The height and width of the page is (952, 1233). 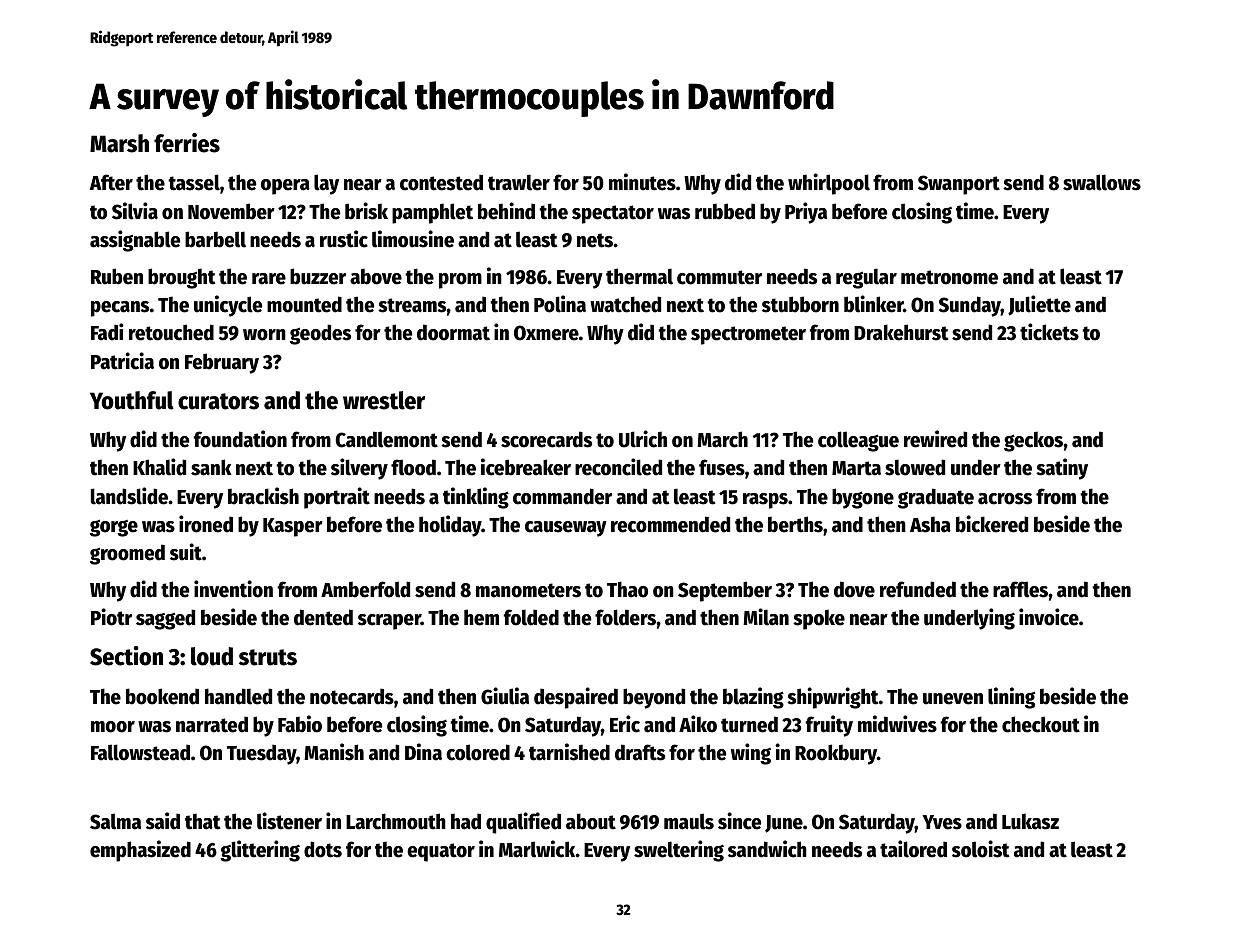 I want to click on Piotr, so click(x=111, y=617).
